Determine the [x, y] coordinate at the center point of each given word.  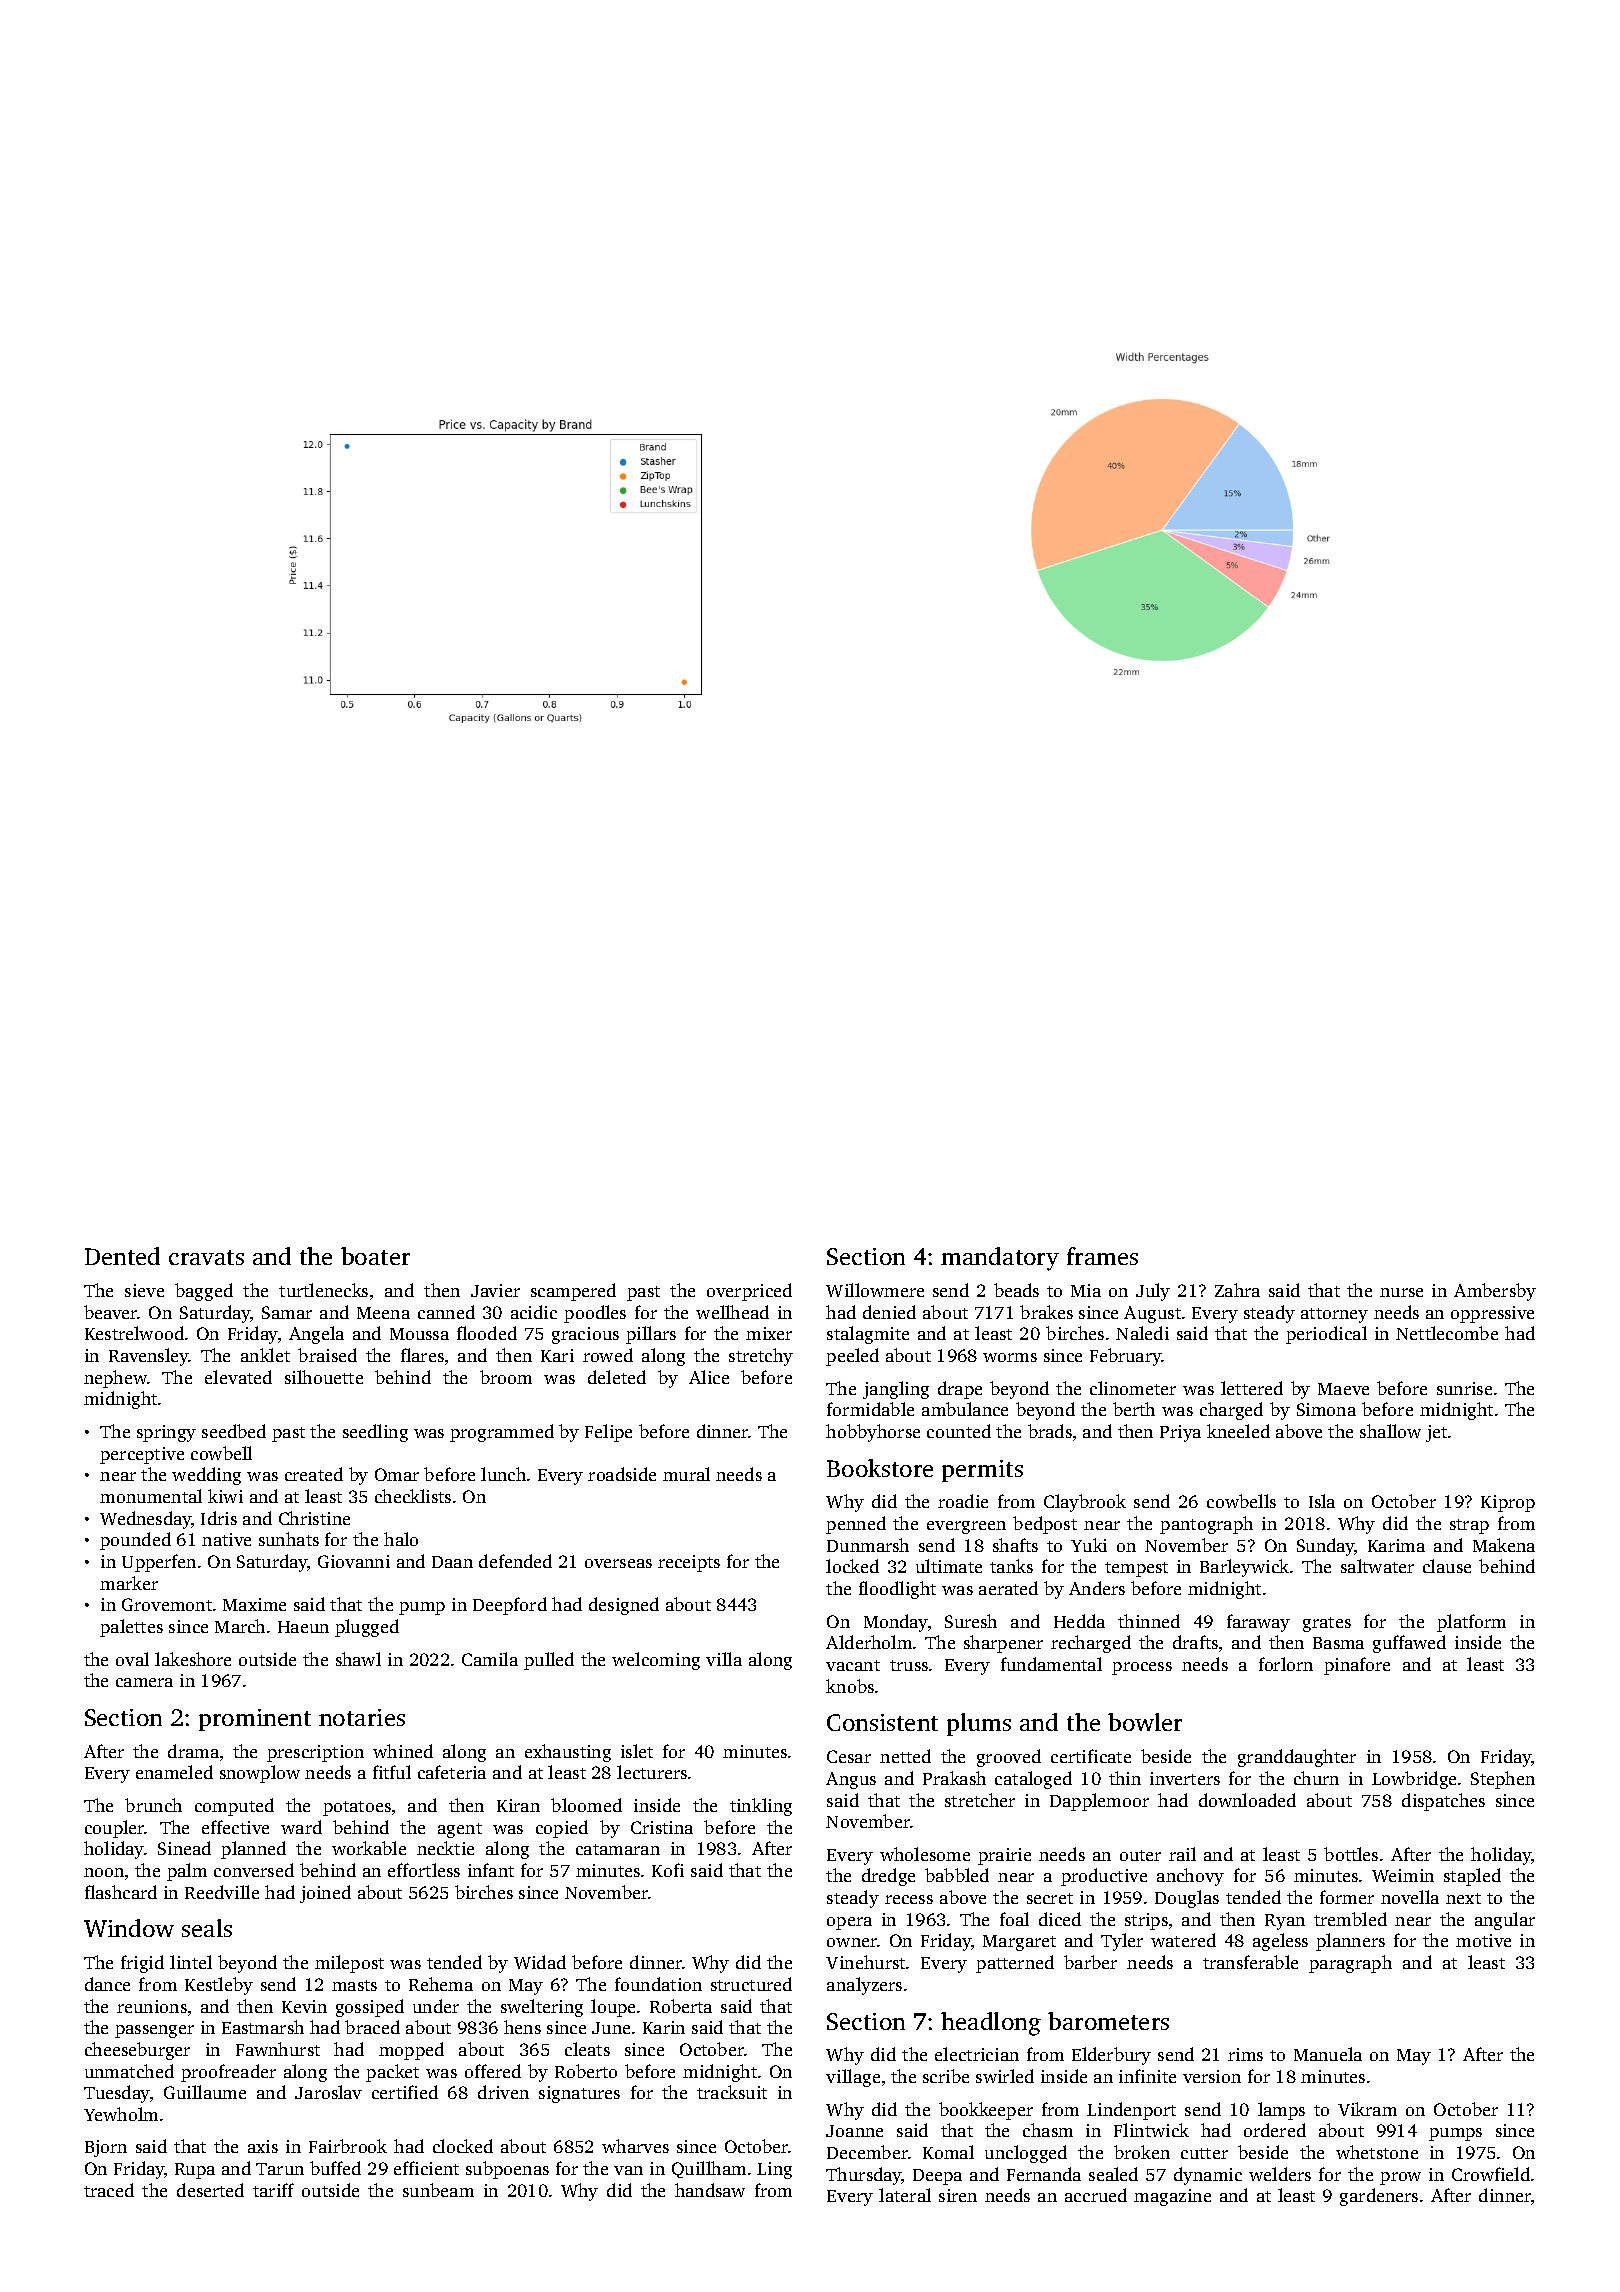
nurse [1401, 1292]
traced [109, 2190]
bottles [1351, 1854]
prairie [1004, 1856]
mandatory [1000, 1259]
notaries [362, 1717]
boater [375, 1256]
